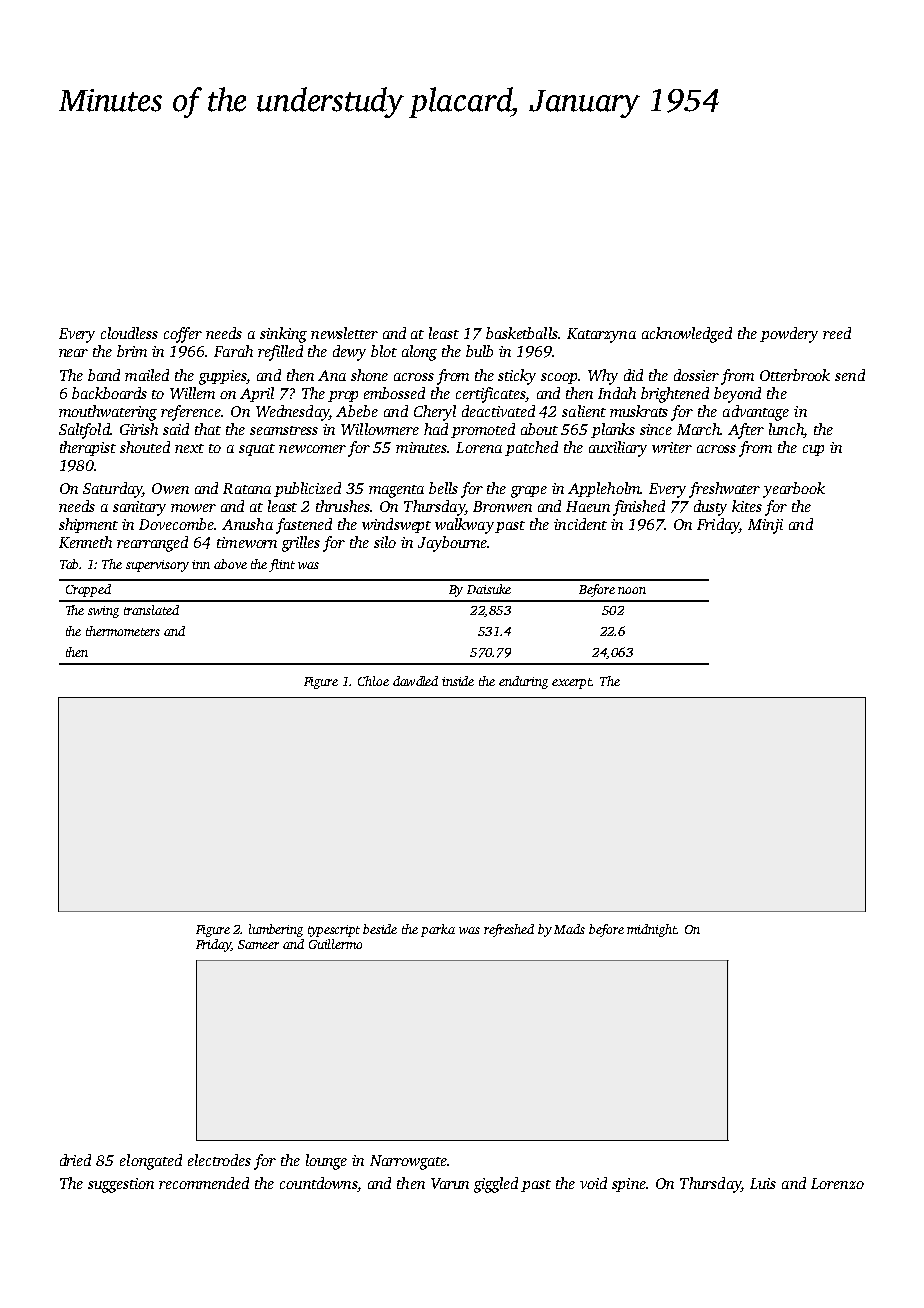 This screenshot has height=1308, width=924. What do you see at coordinates (69, 564) in the screenshot?
I see `Tab` at bounding box center [69, 564].
